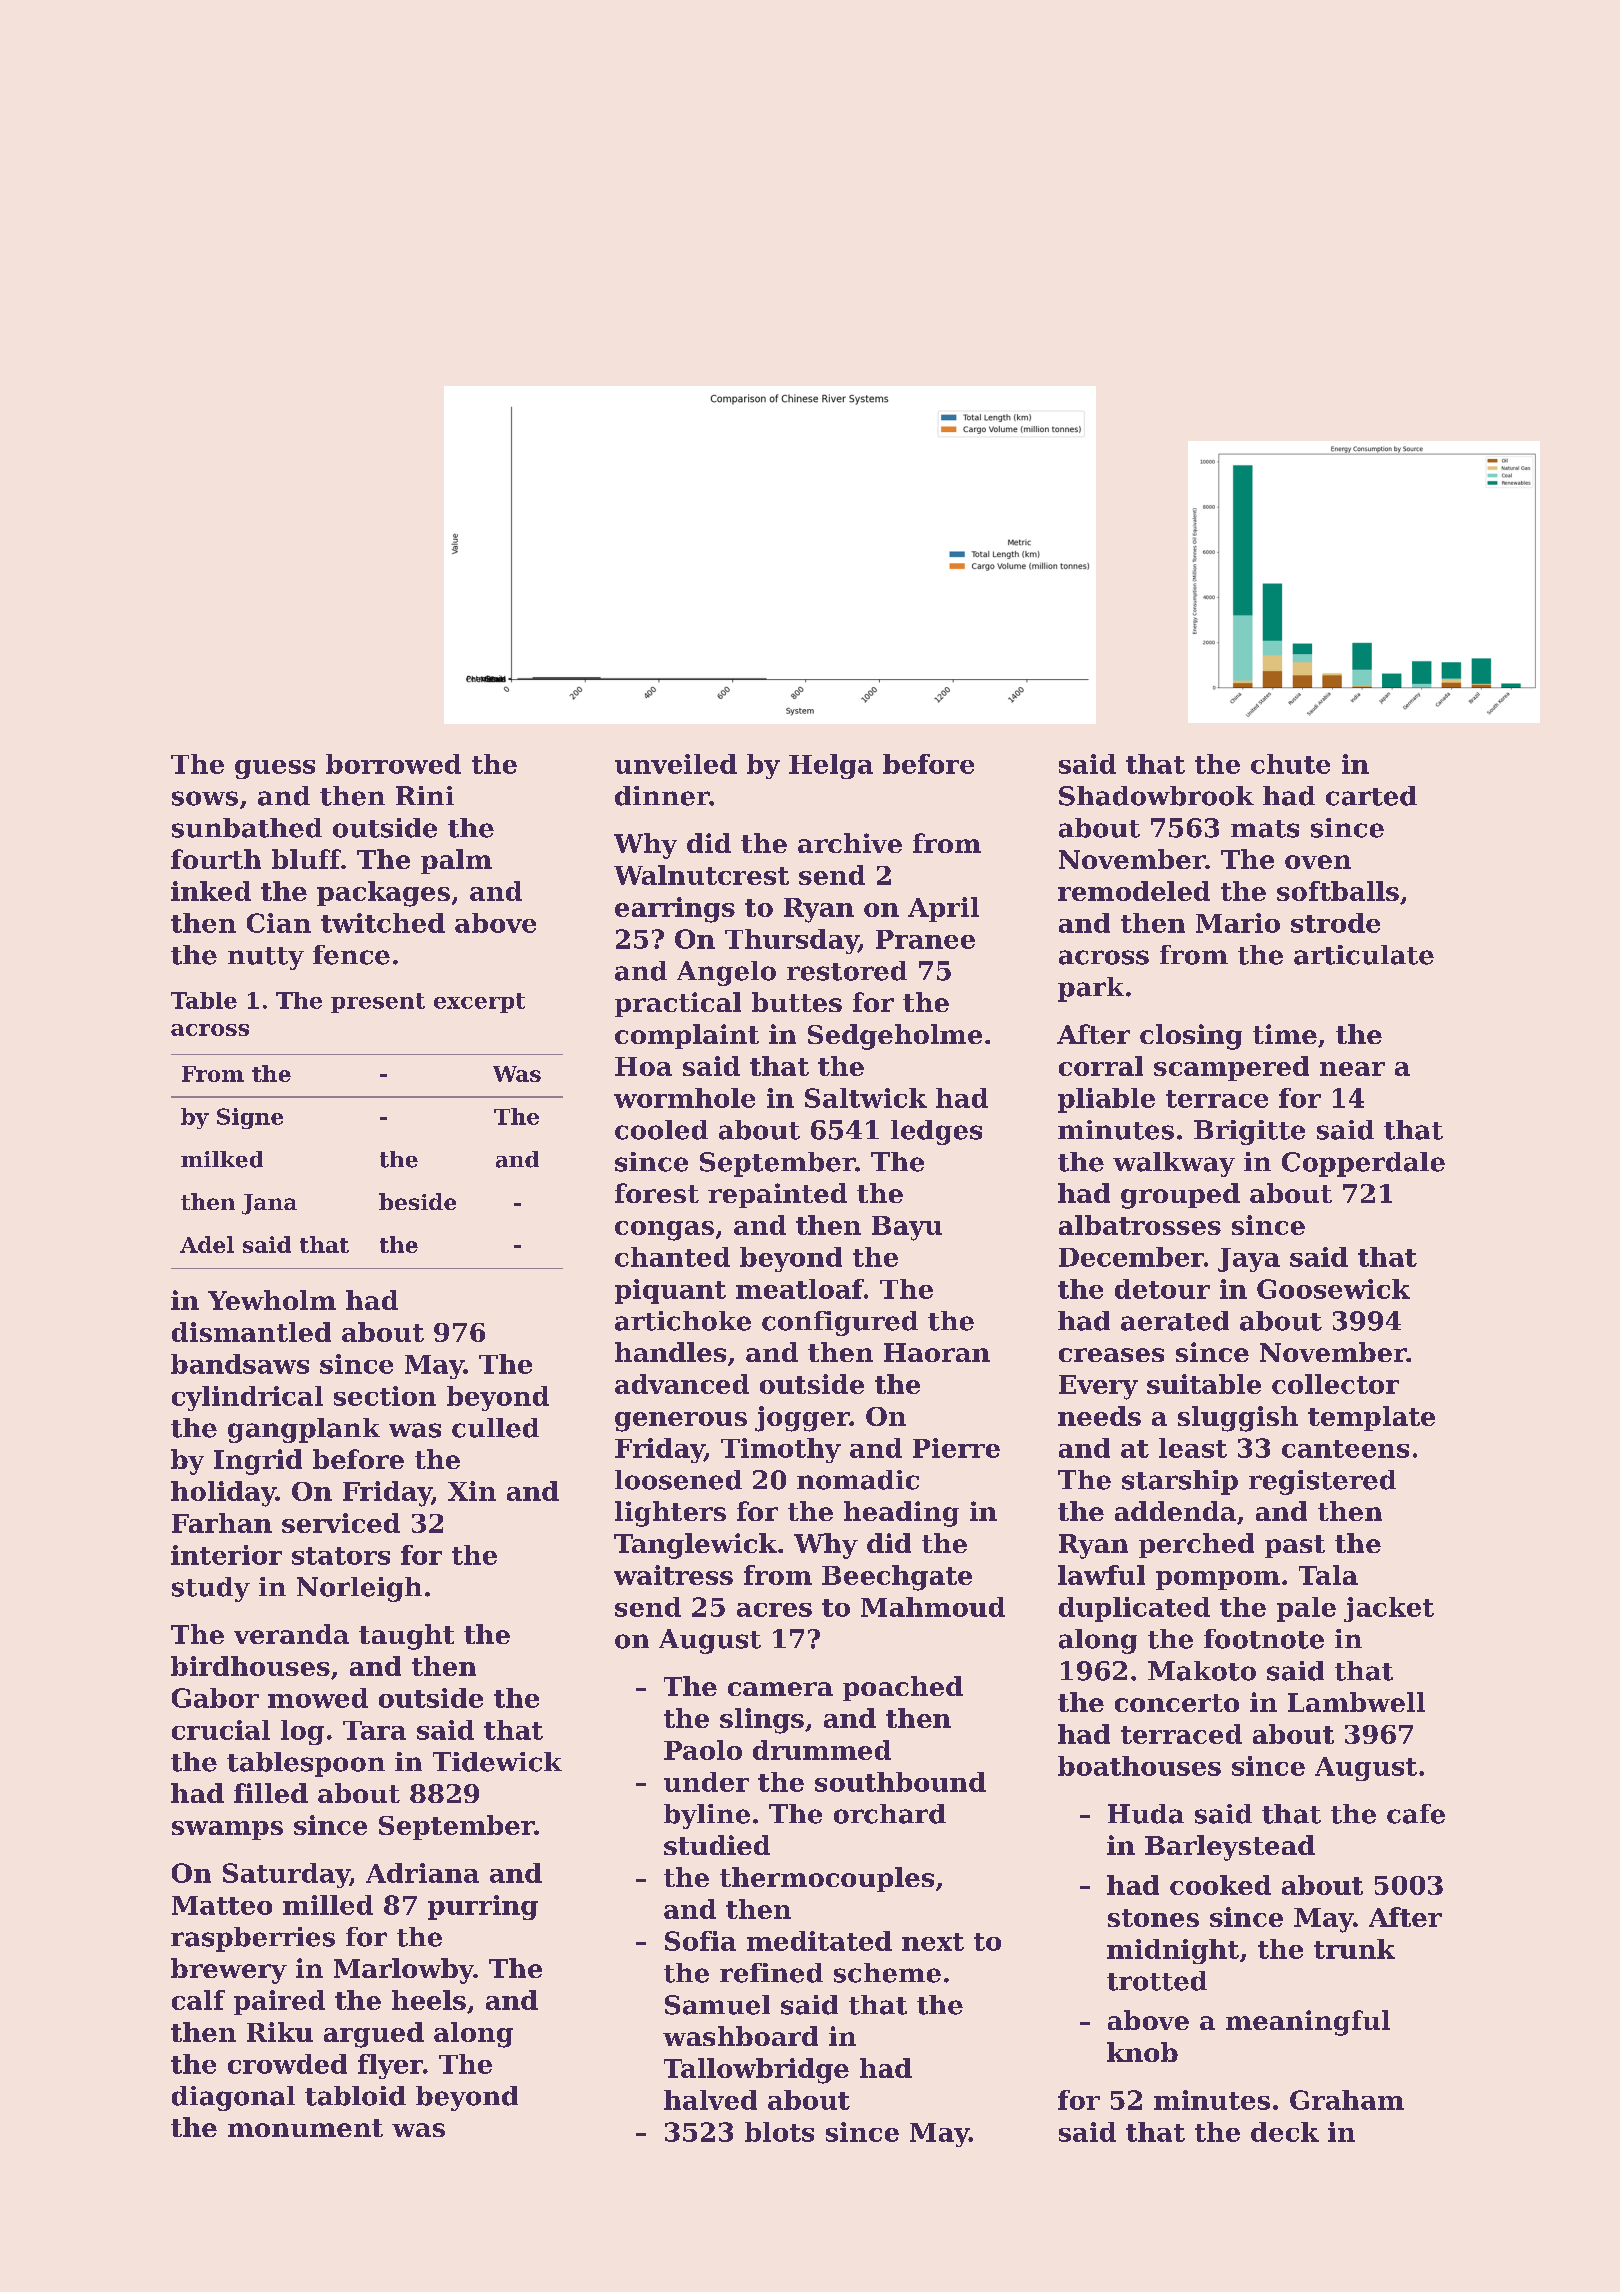  I want to click on sunbathed, so click(247, 828).
